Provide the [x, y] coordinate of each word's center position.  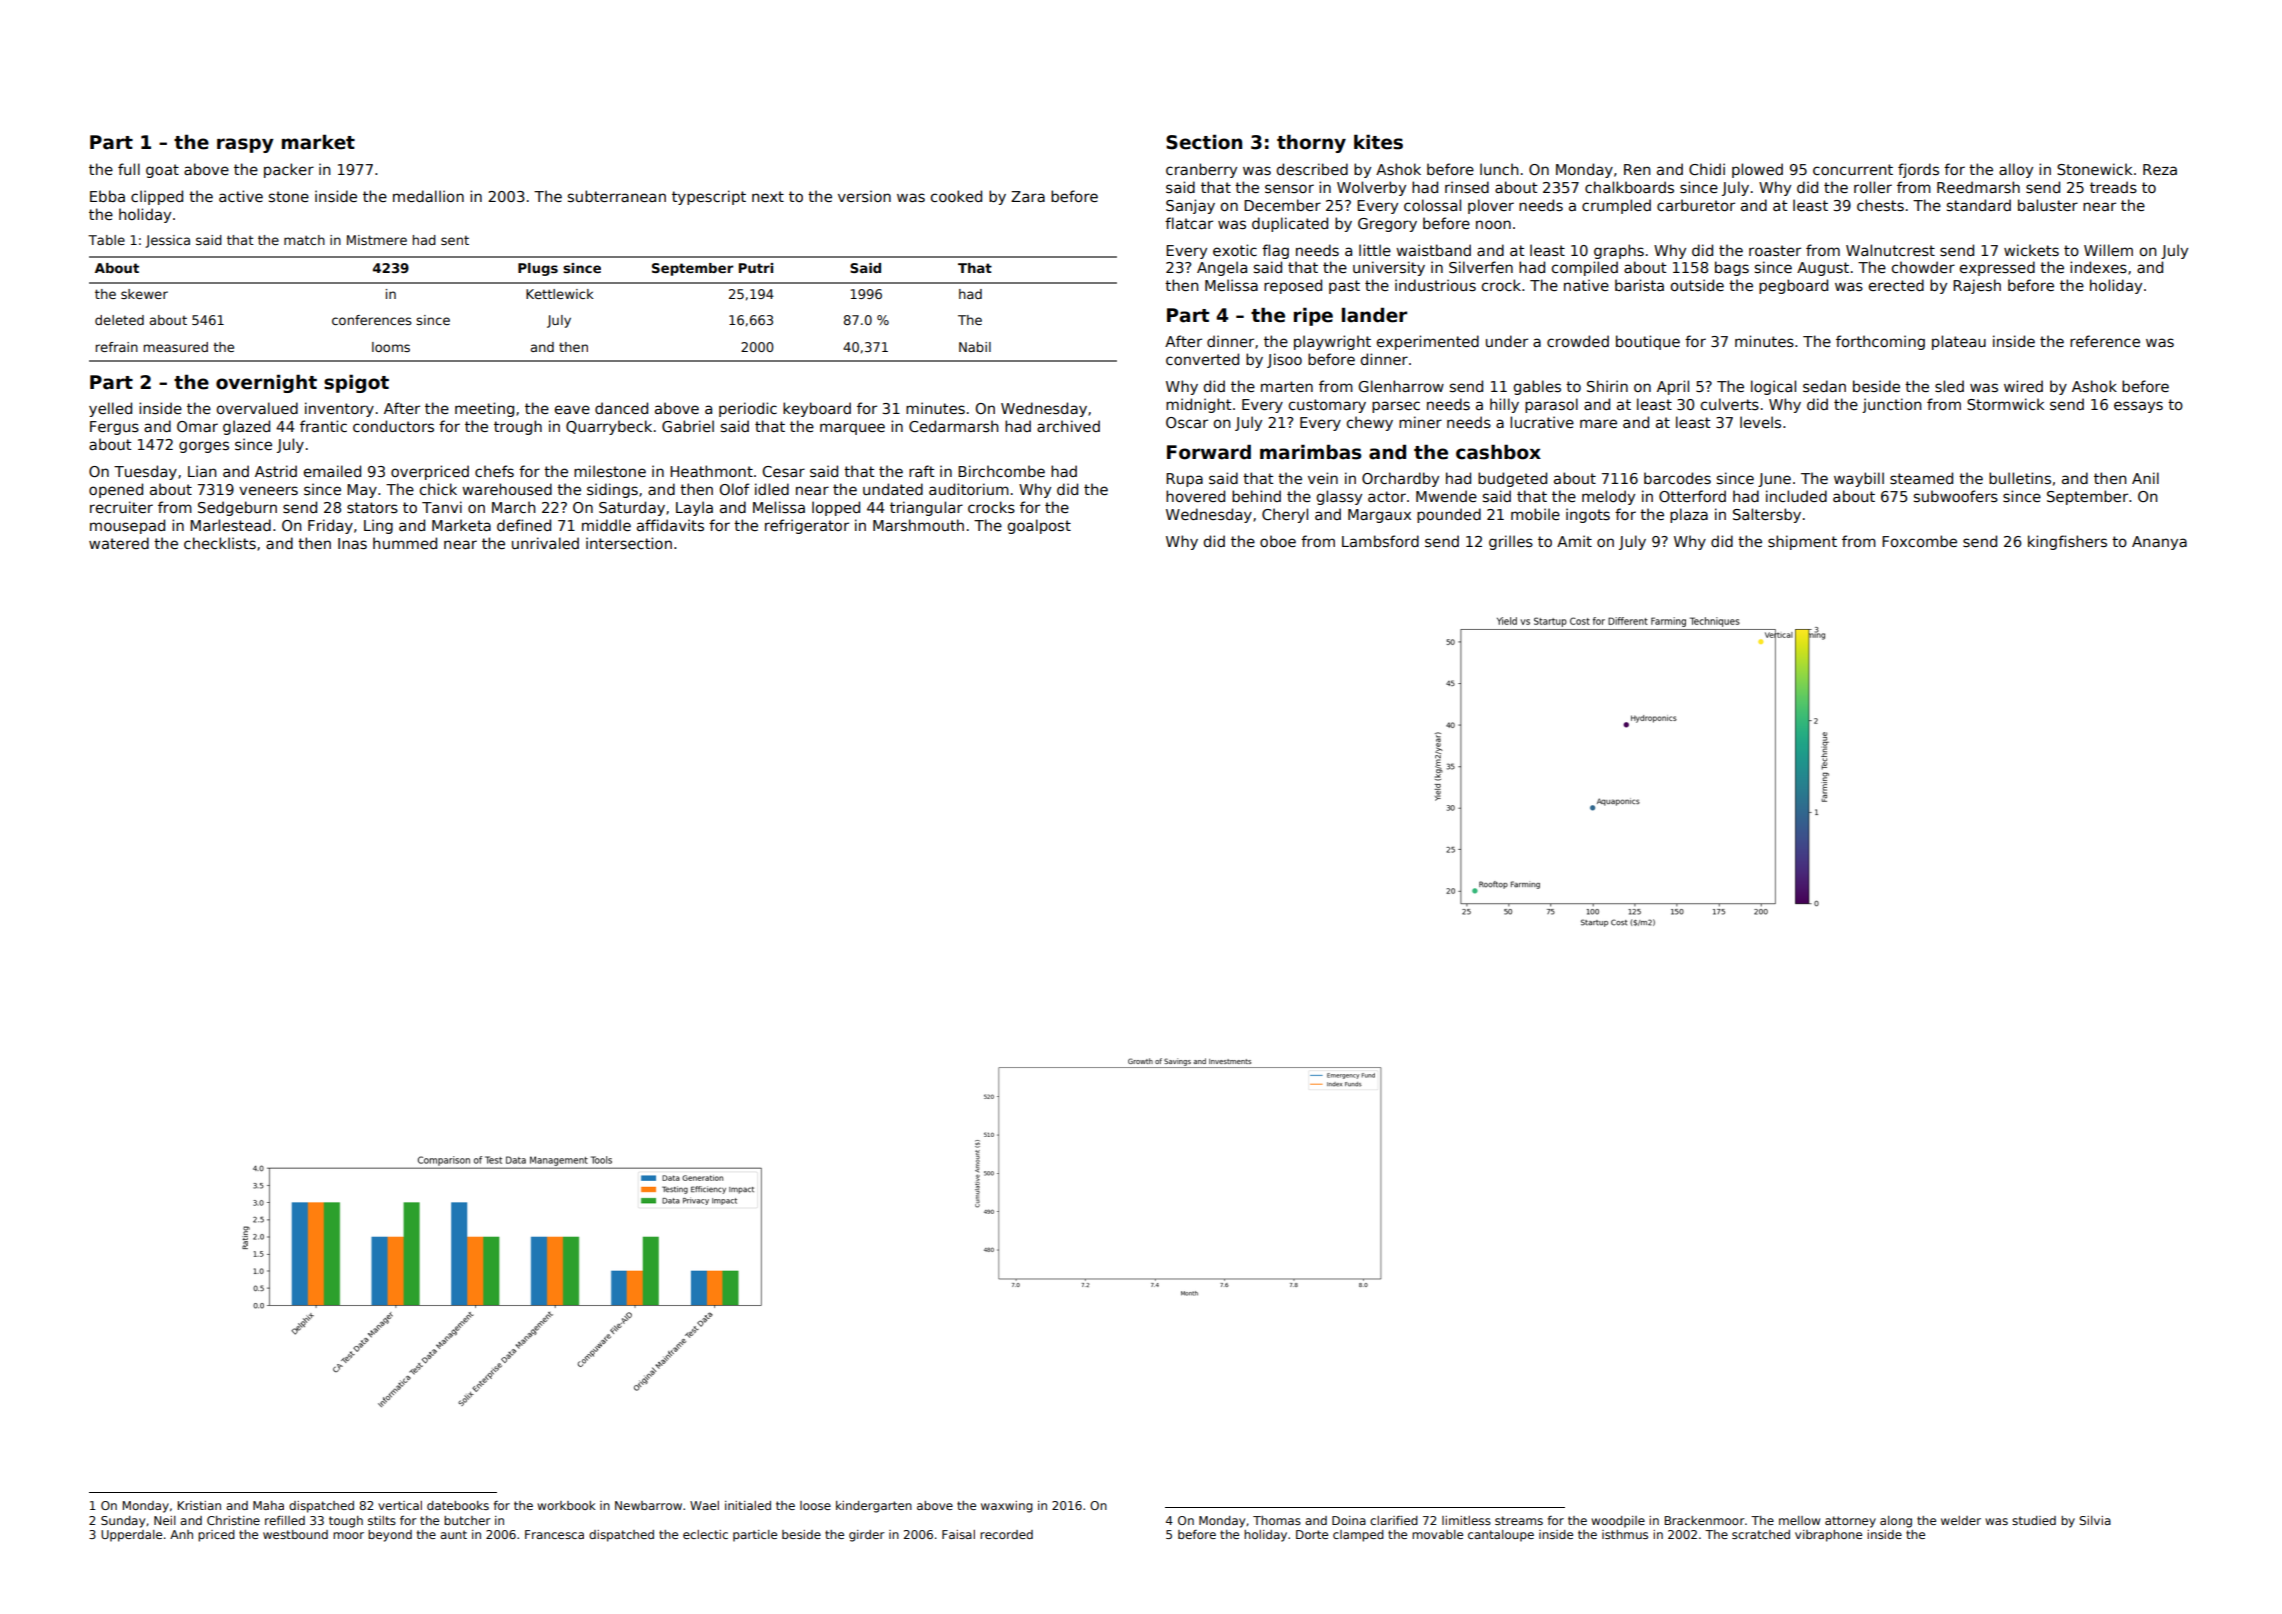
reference [2105, 341]
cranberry [1201, 170]
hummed [405, 543]
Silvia [2095, 1520]
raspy [245, 145]
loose [815, 1505]
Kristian [199, 1505]
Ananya [2159, 543]
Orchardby [1400, 479]
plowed [1757, 170]
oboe [1278, 541]
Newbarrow [648, 1505]
